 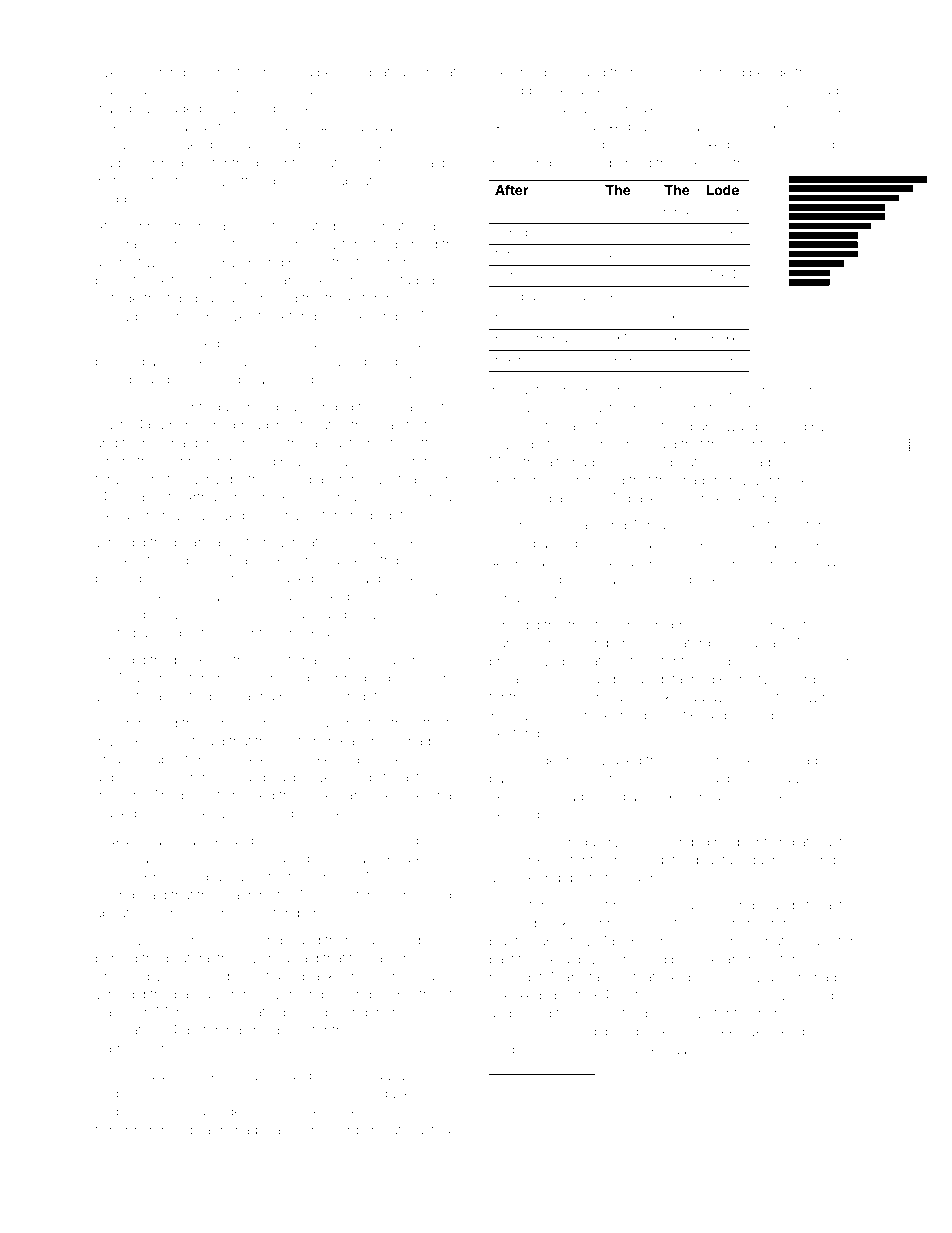 I want to click on Sibusiso, so click(x=668, y=72).
